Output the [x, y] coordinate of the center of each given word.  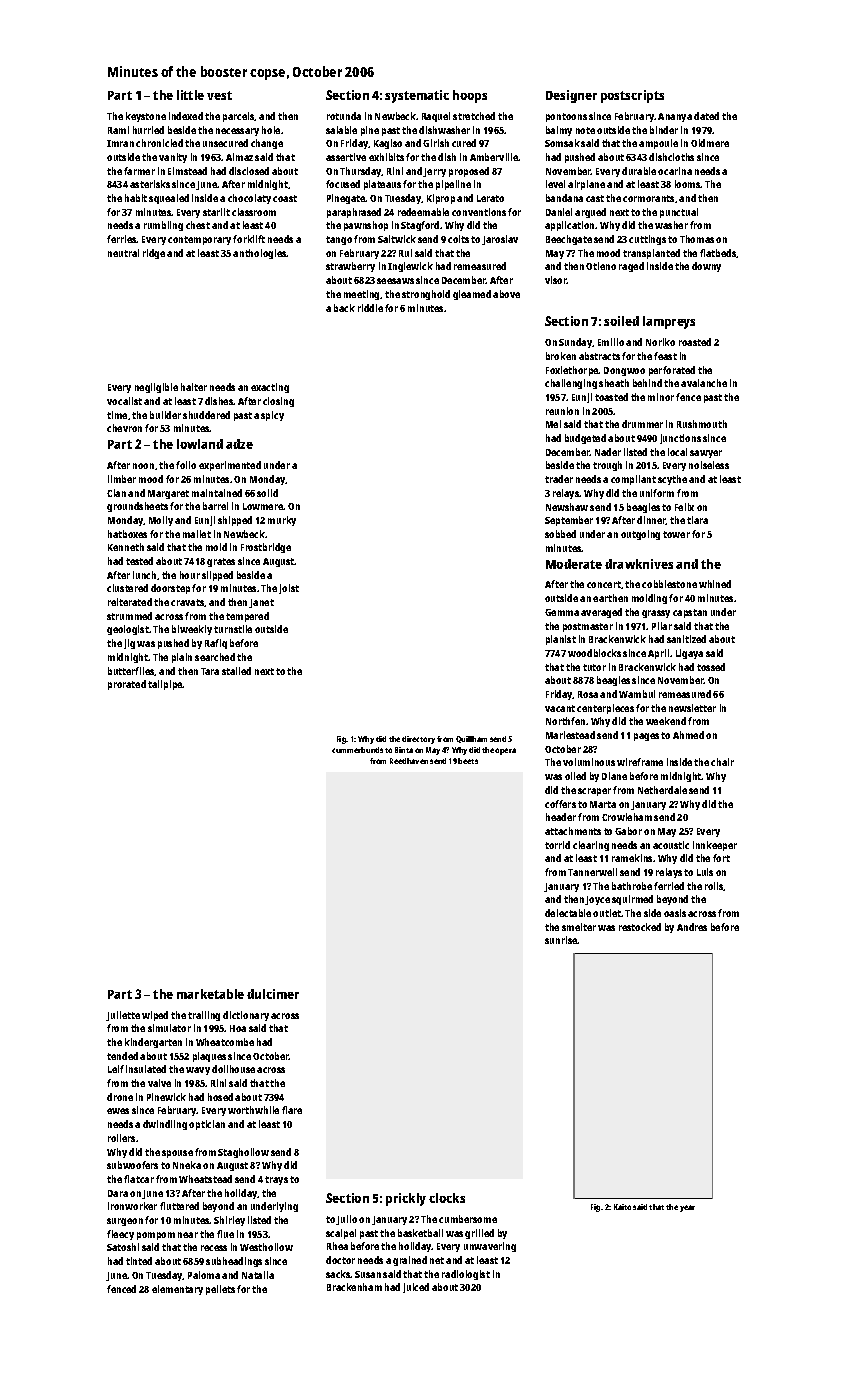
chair [722, 762]
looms [688, 184]
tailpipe [165, 685]
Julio [346, 1220]
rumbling [163, 226]
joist [289, 589]
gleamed [472, 295]
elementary [177, 1290]
